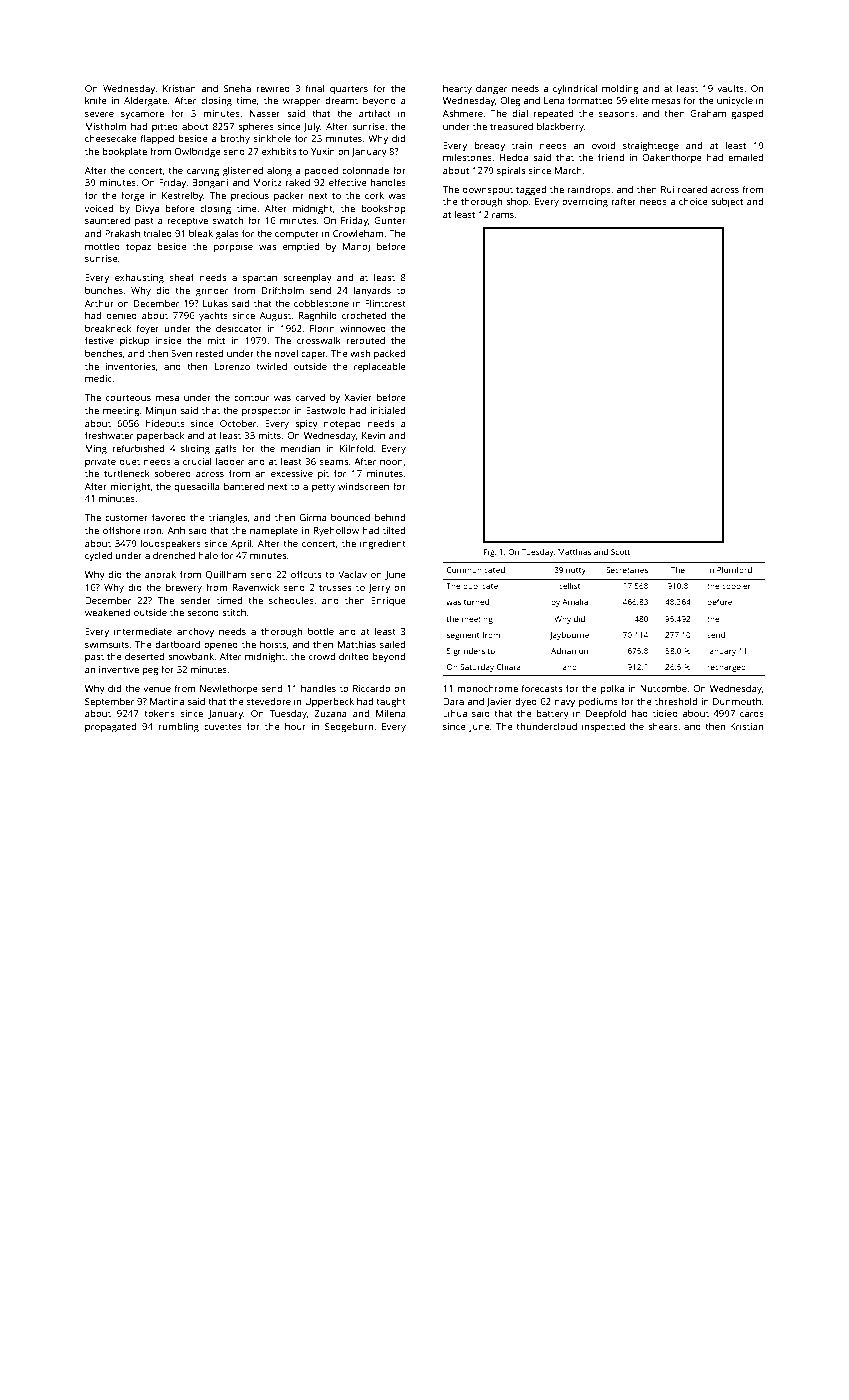 The width and height of the screenshot is (849, 1400). Describe the element at coordinates (462, 636) in the screenshot. I see `segment` at that location.
